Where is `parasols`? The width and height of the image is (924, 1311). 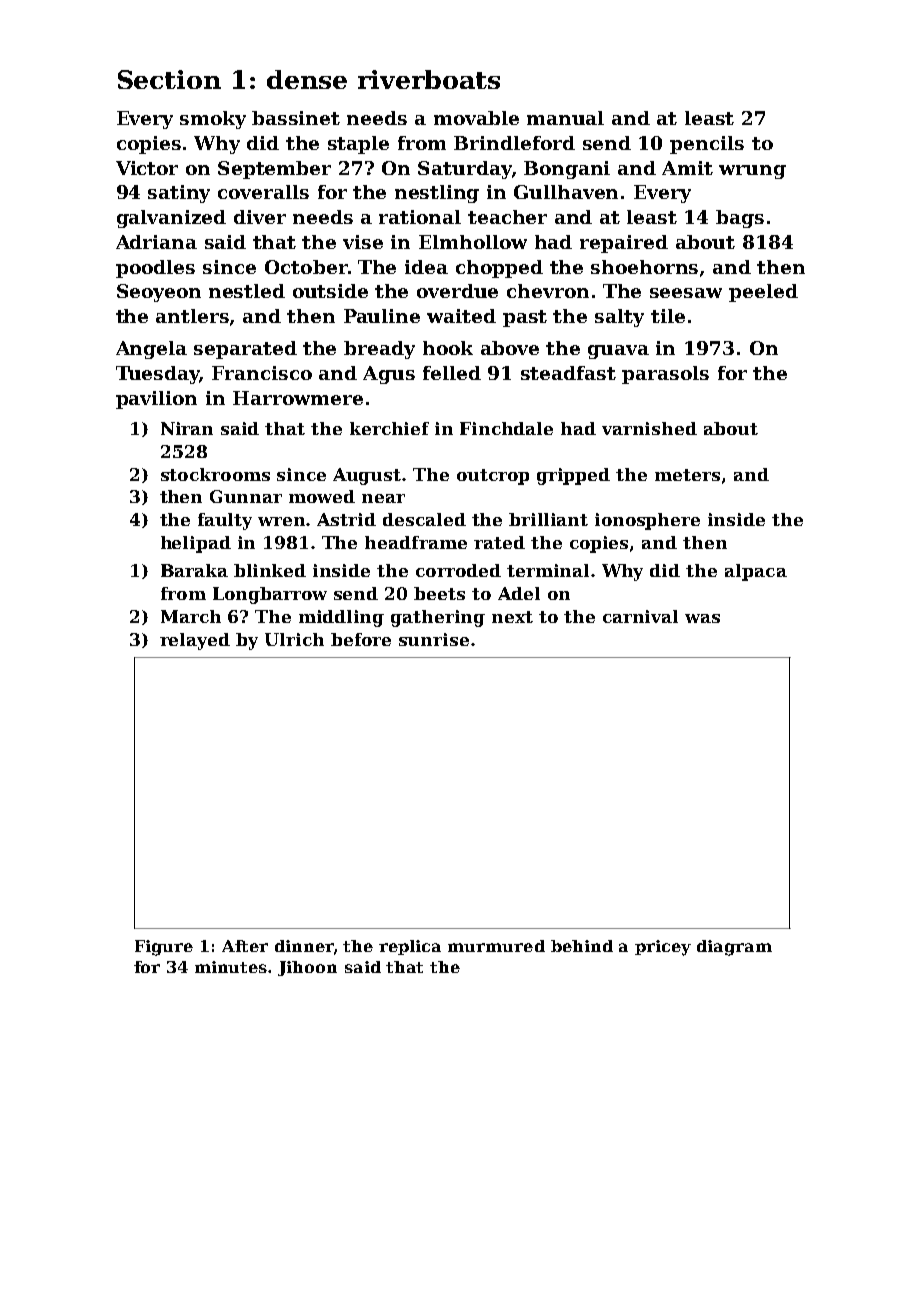 parasols is located at coordinates (665, 375).
